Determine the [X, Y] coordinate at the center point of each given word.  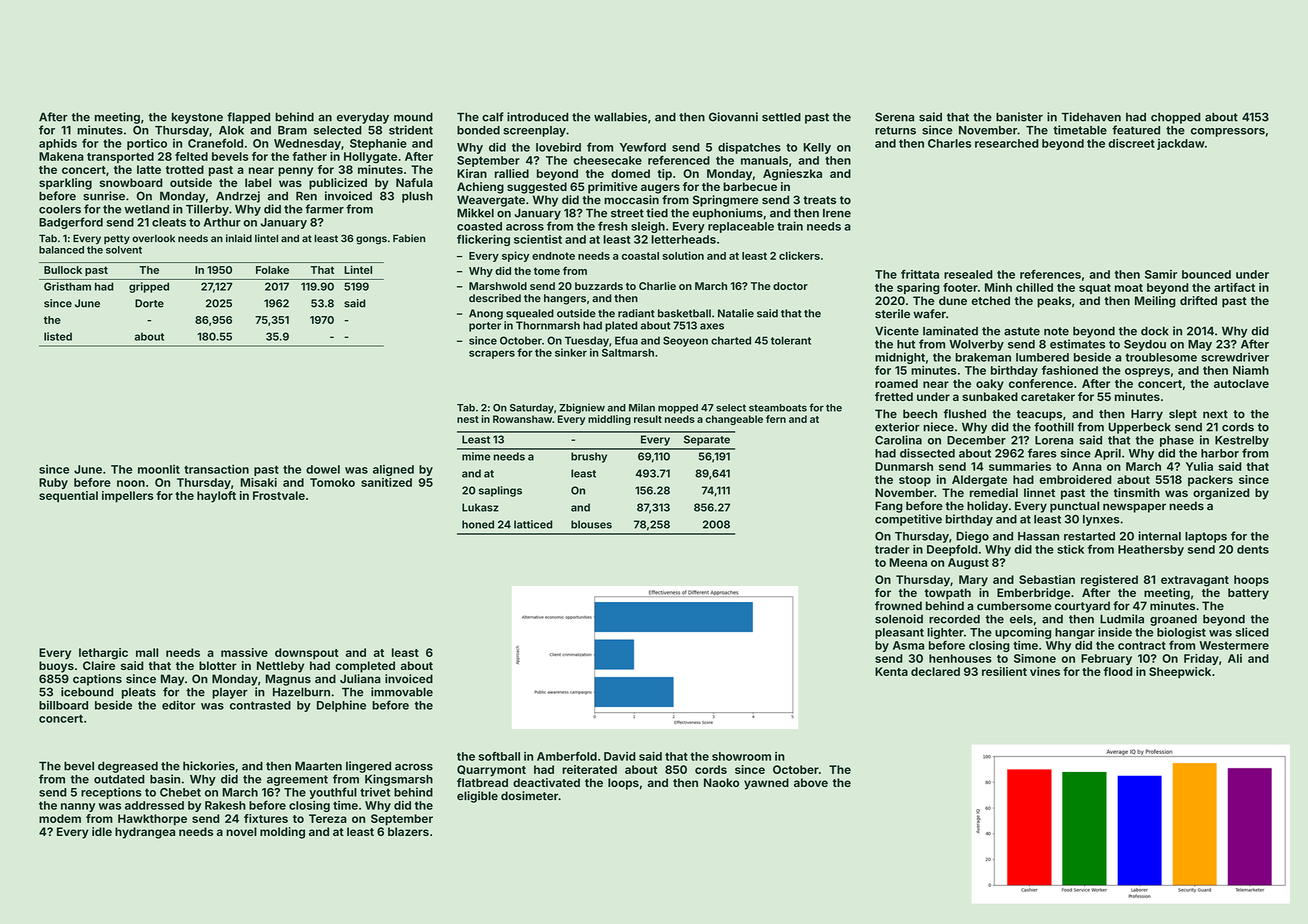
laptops [1206, 537]
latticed [533, 524]
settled [781, 117]
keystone [197, 118]
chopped [1176, 118]
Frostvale [279, 495]
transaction [216, 469]
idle [102, 831]
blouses [591, 524]
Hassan [1038, 536]
